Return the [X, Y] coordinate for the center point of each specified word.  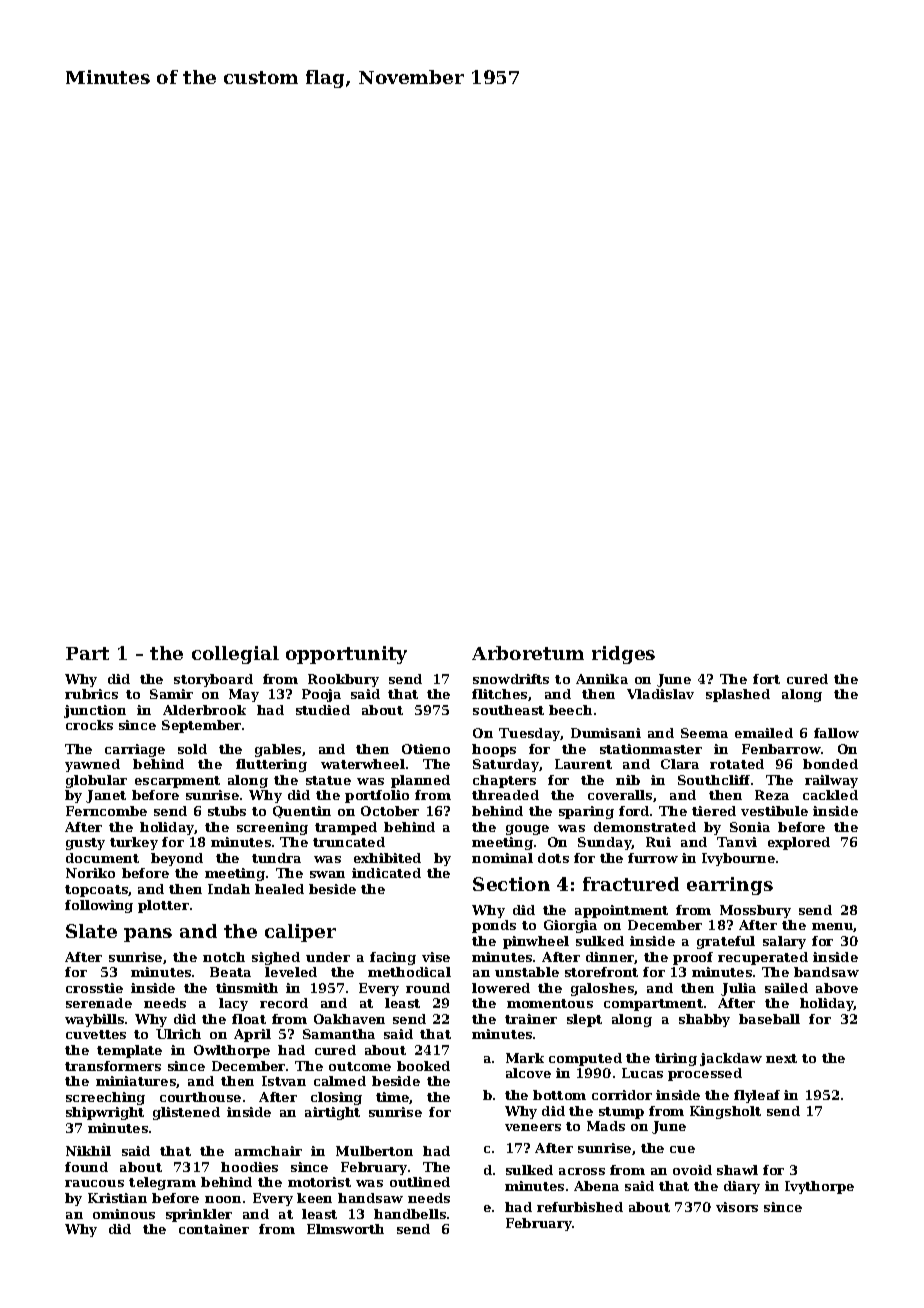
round [428, 988]
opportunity [346, 655]
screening [272, 828]
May [244, 695]
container [214, 1229]
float [249, 1019]
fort [766, 679]
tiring [676, 1059]
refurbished [580, 1207]
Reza [772, 795]
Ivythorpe [819, 1187]
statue [328, 780]
